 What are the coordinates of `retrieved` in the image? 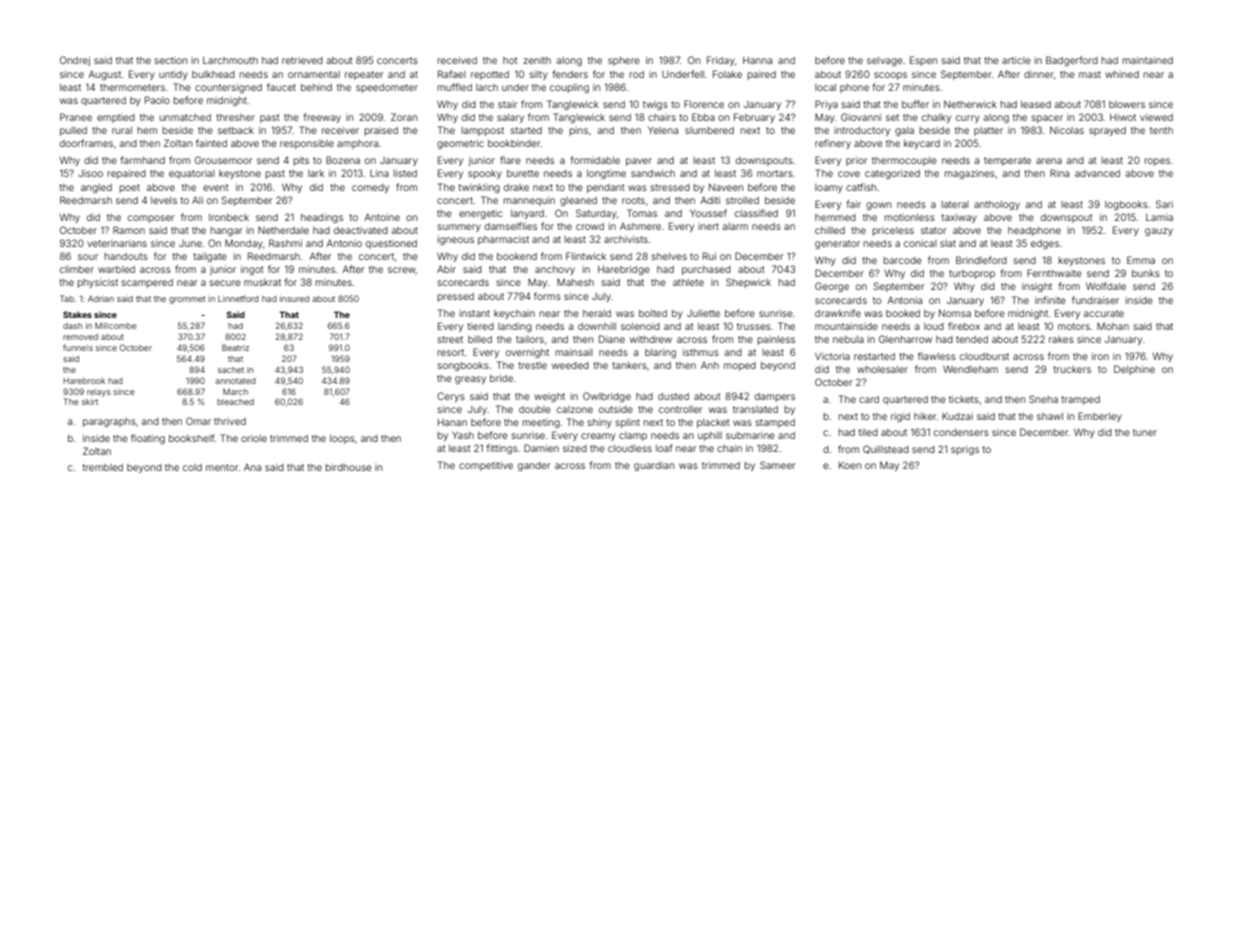 It's located at (302, 60).
